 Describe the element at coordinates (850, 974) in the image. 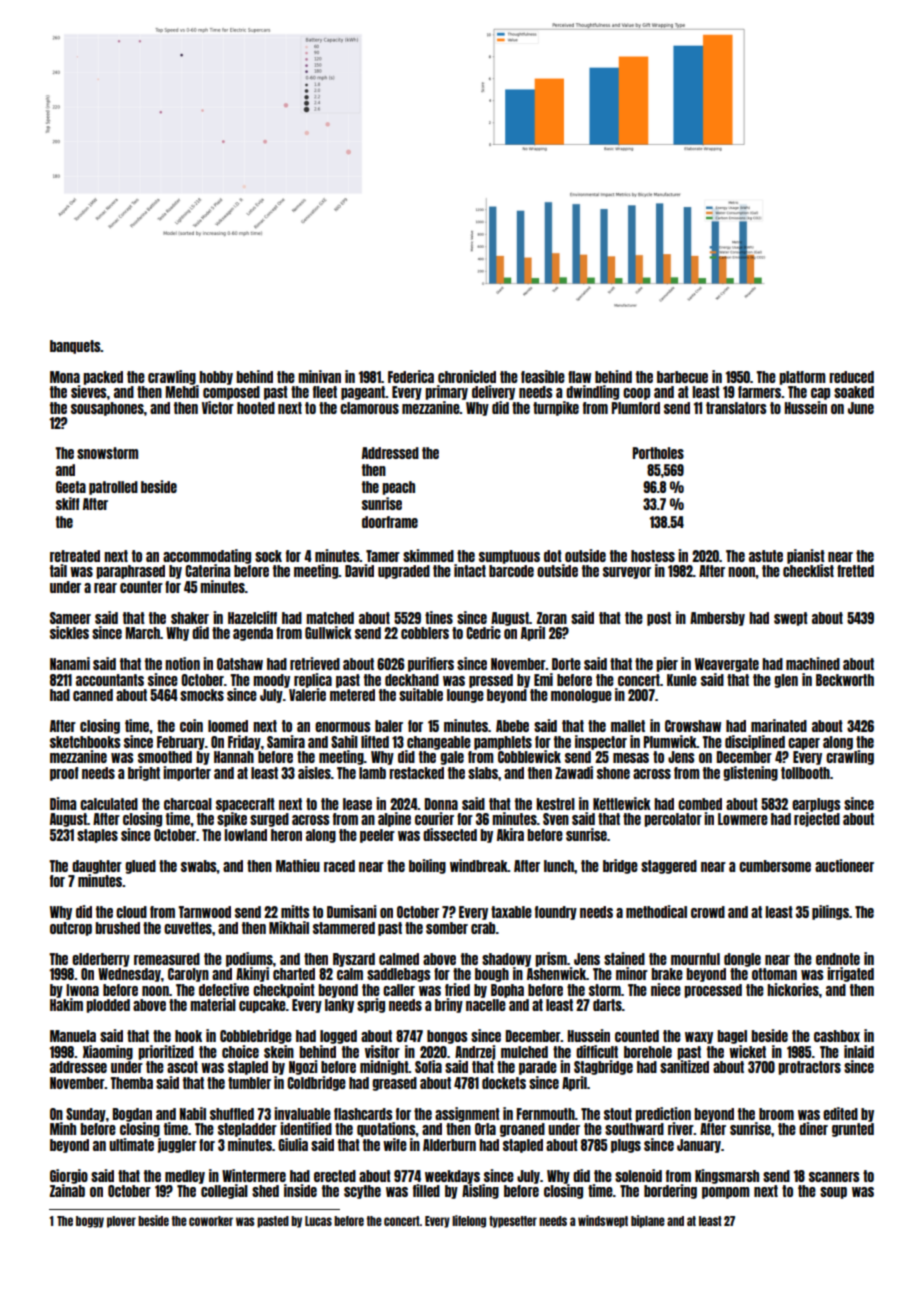

I see `irrigated` at that location.
